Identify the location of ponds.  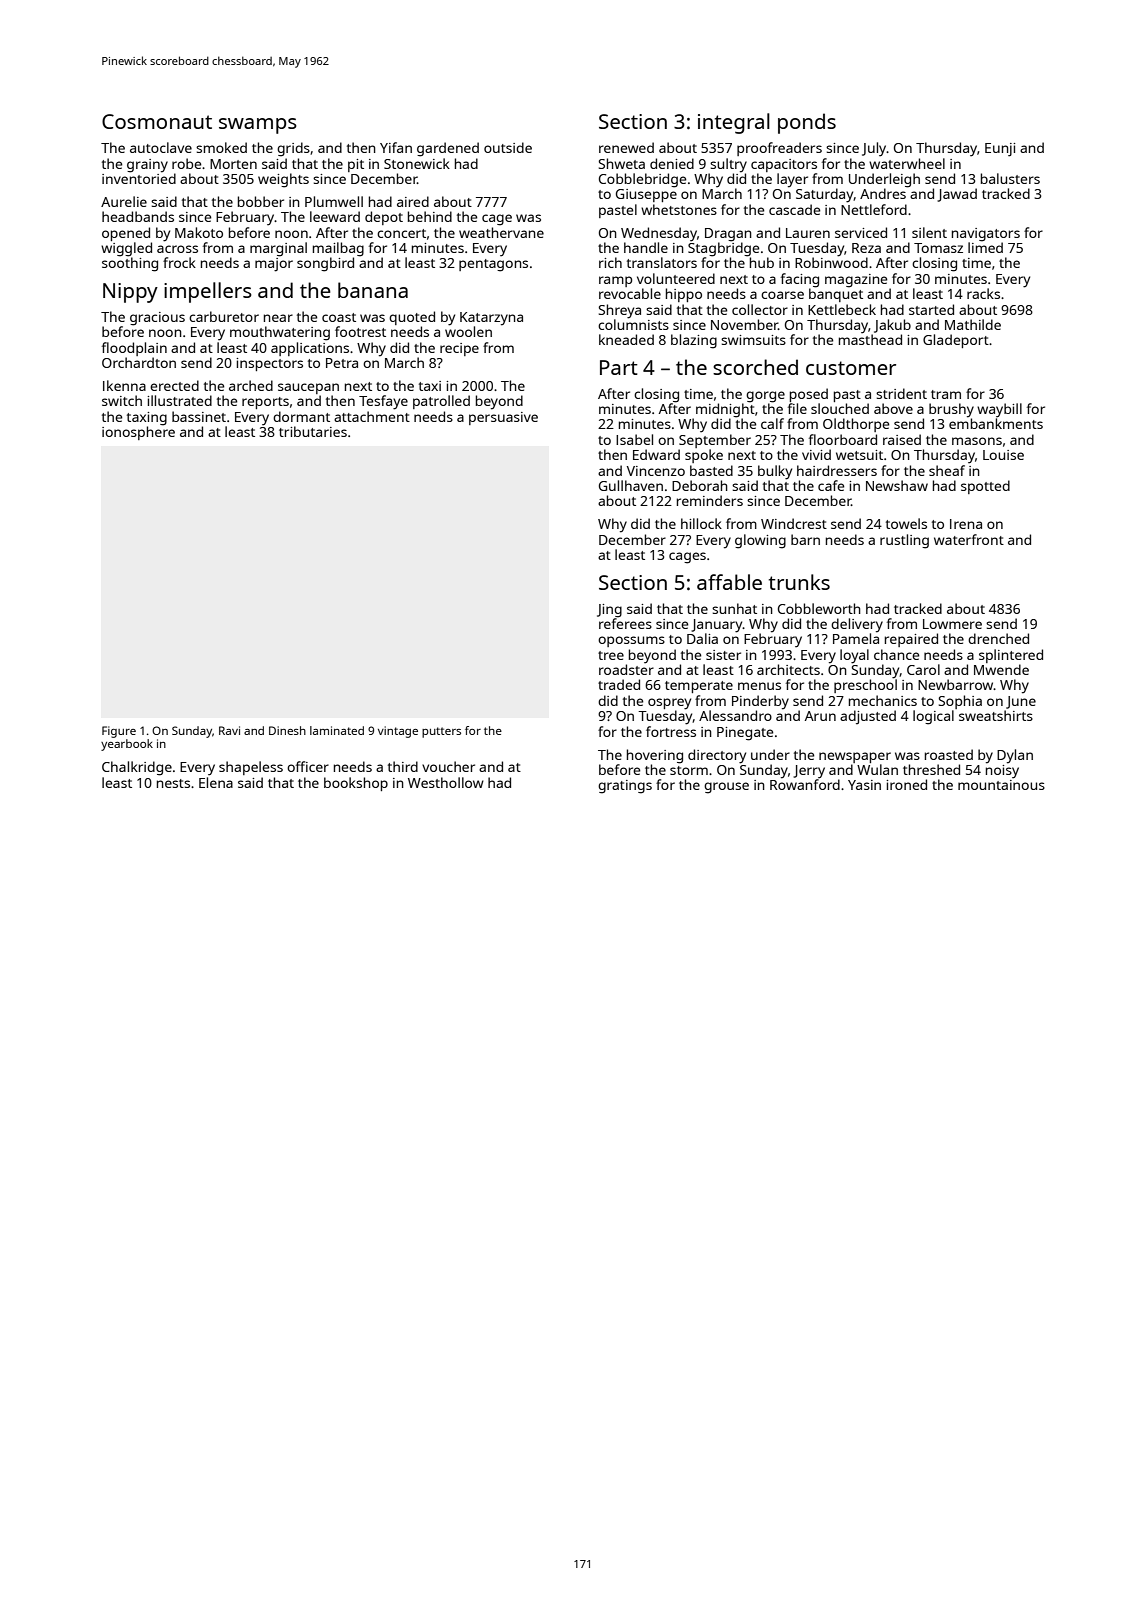
(807, 123).
